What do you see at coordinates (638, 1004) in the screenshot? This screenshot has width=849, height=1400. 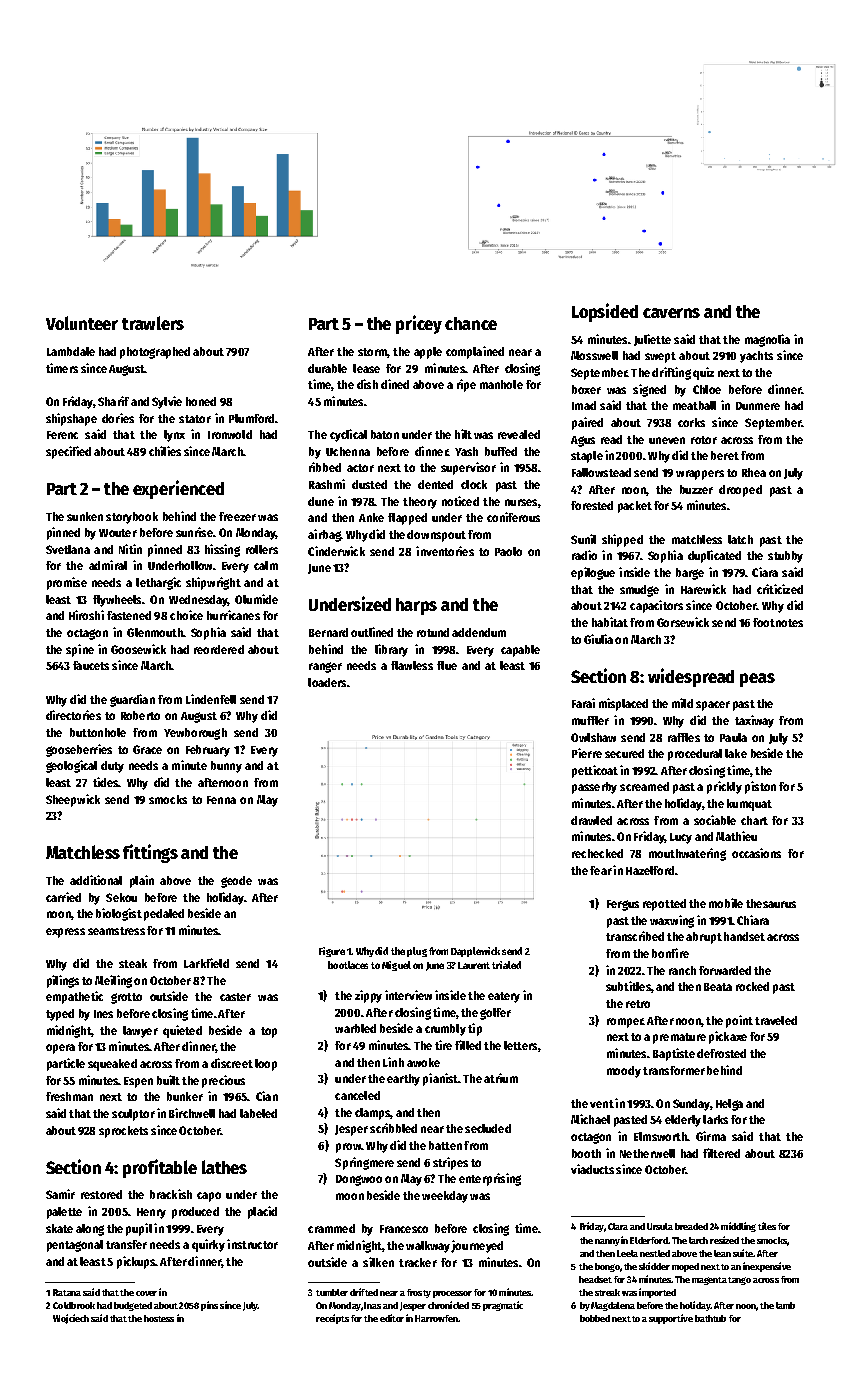 I see `retro` at bounding box center [638, 1004].
